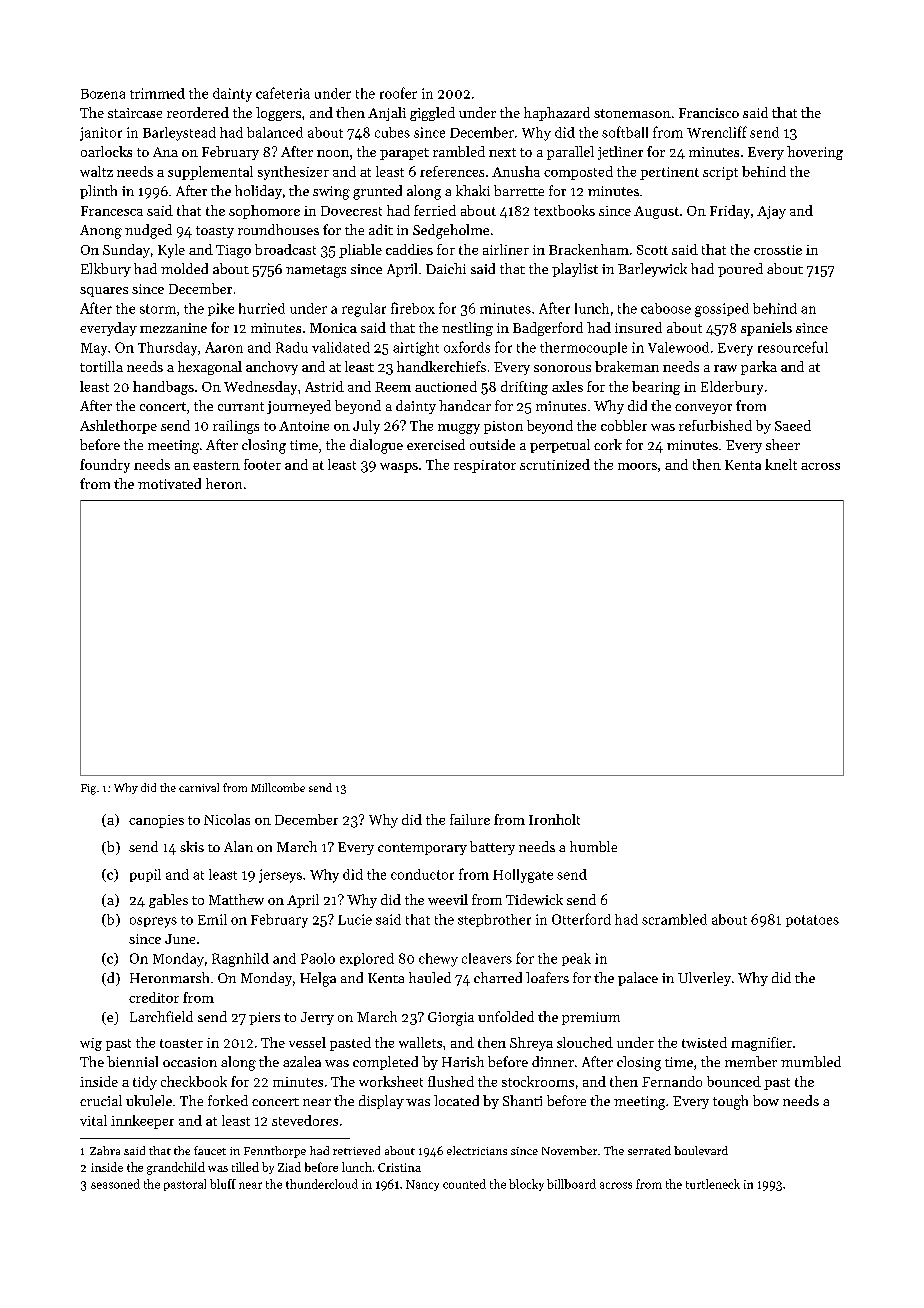 The width and height of the page is (924, 1308). Describe the element at coordinates (163, 388) in the page. I see `handbags` at that location.
